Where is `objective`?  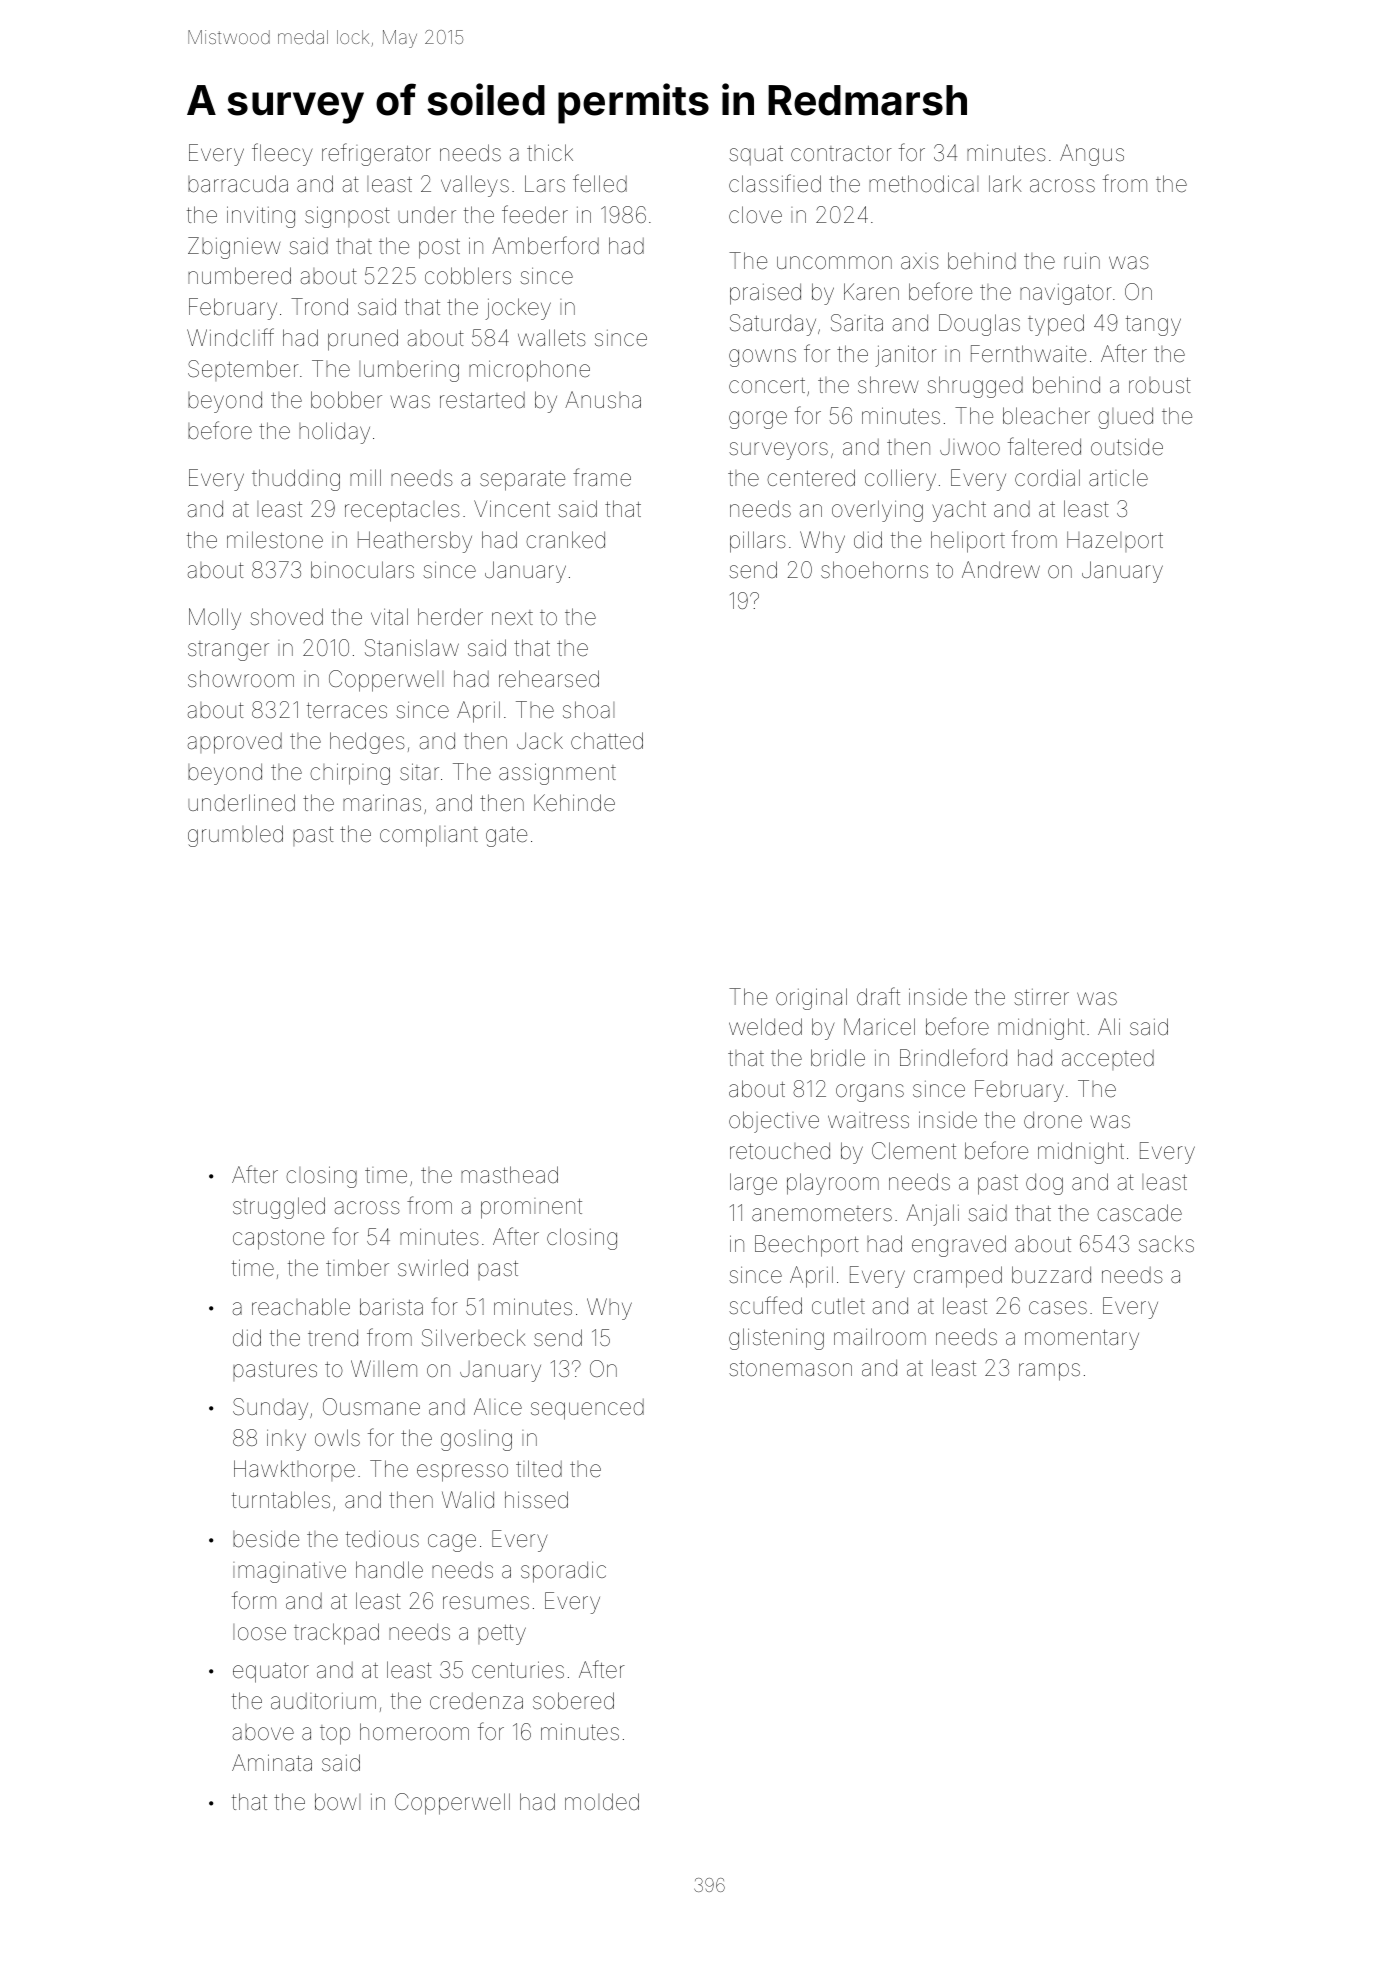
objective is located at coordinates (774, 1122).
